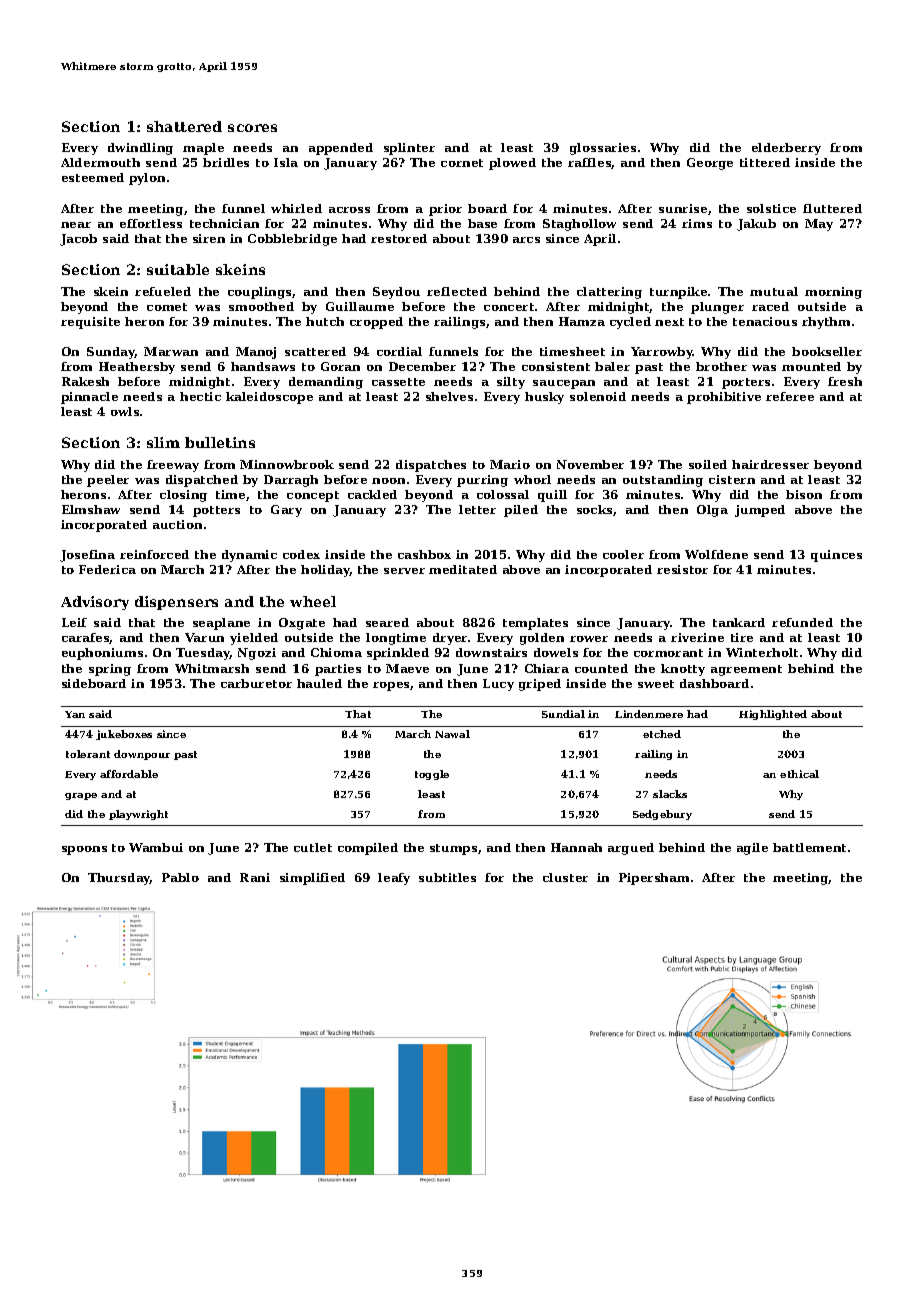 This image has width=924, height=1308. I want to click on bison, so click(804, 494).
